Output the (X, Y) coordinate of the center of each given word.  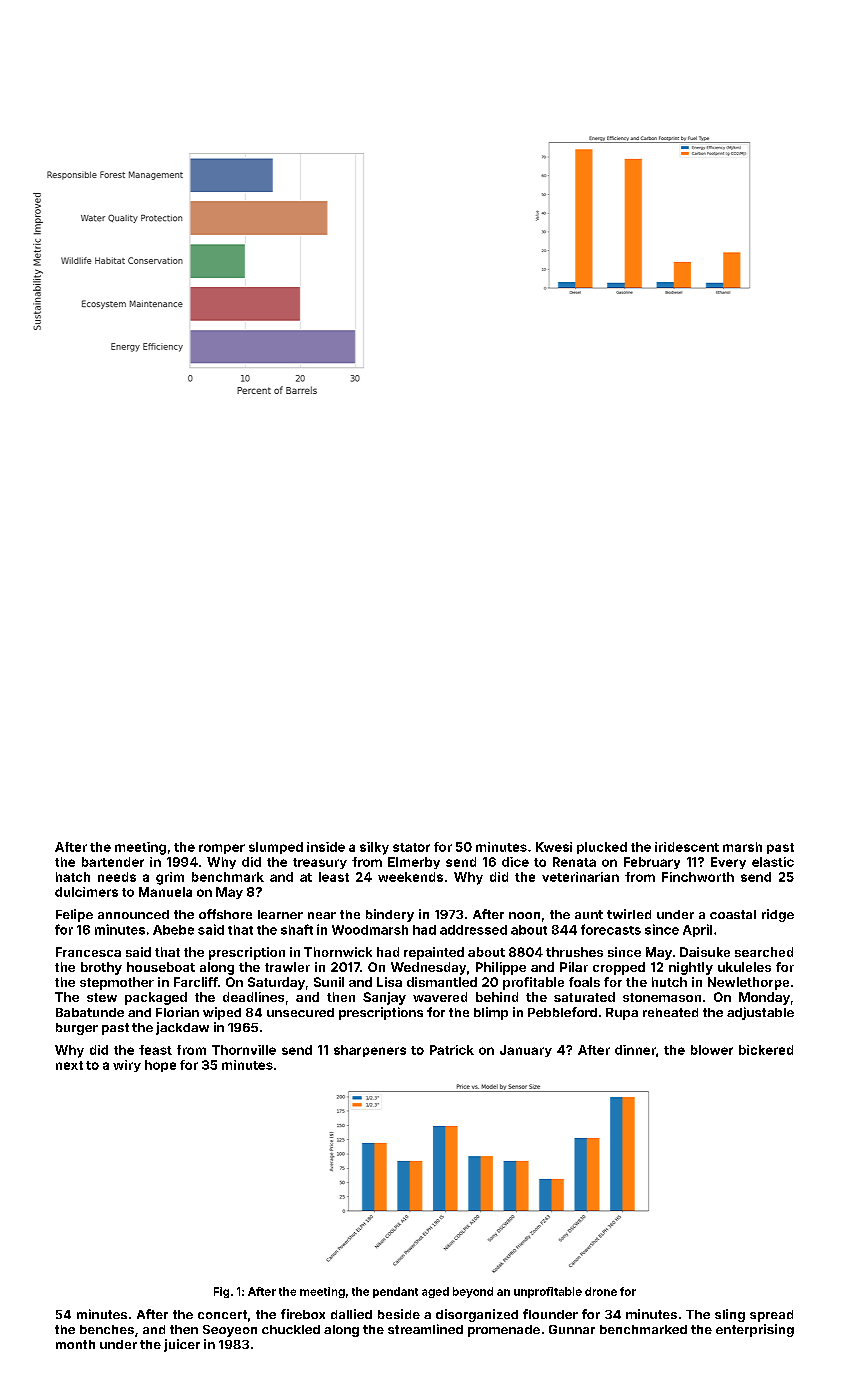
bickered (766, 1050)
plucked (602, 848)
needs (117, 877)
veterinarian (580, 877)
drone (601, 1291)
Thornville (244, 1050)
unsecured (300, 1012)
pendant (395, 1292)
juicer (182, 1345)
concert (222, 1314)
